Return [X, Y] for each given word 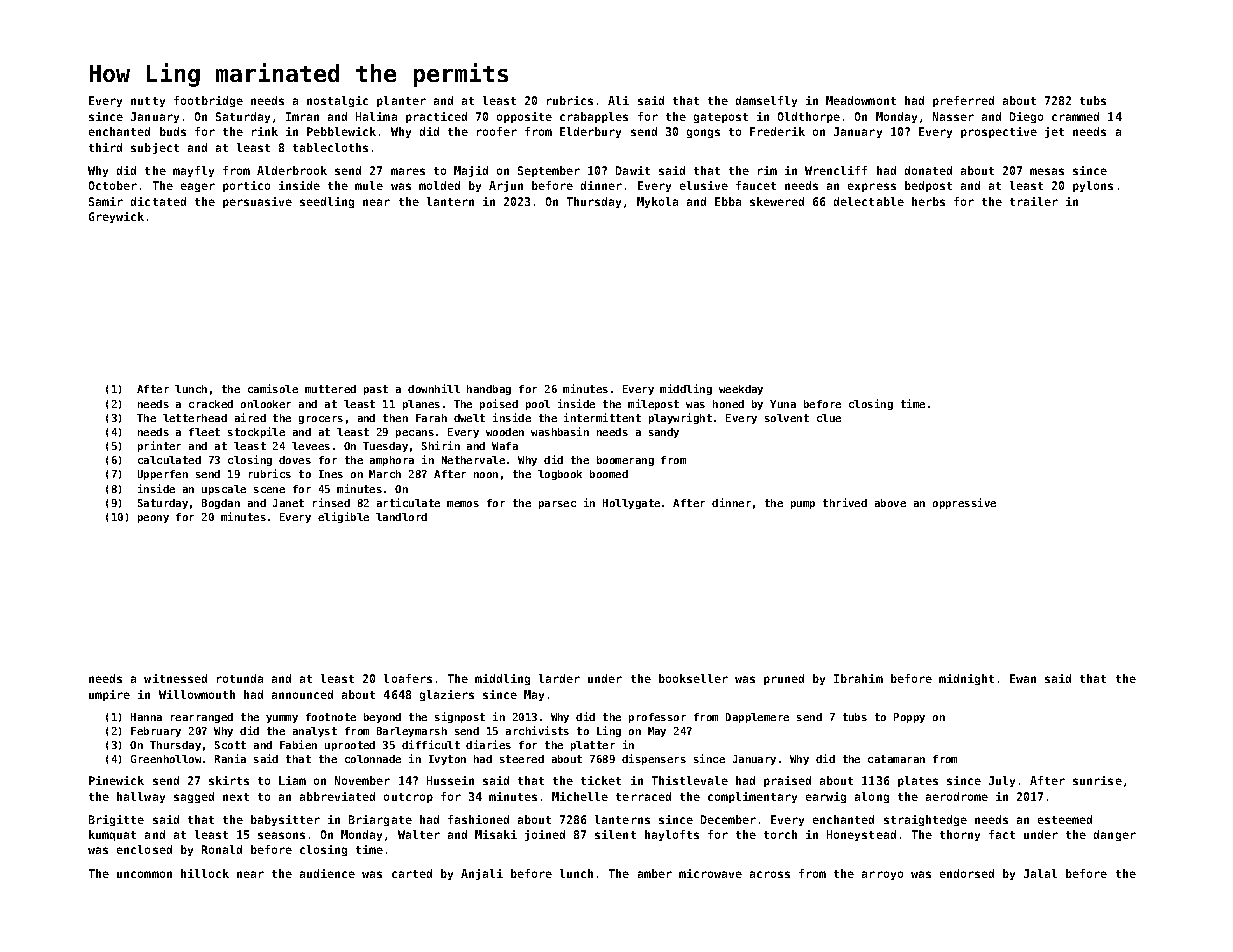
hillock [205, 873]
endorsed [967, 873]
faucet [756, 185]
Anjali [482, 874]
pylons [1093, 186]
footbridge [208, 101]
